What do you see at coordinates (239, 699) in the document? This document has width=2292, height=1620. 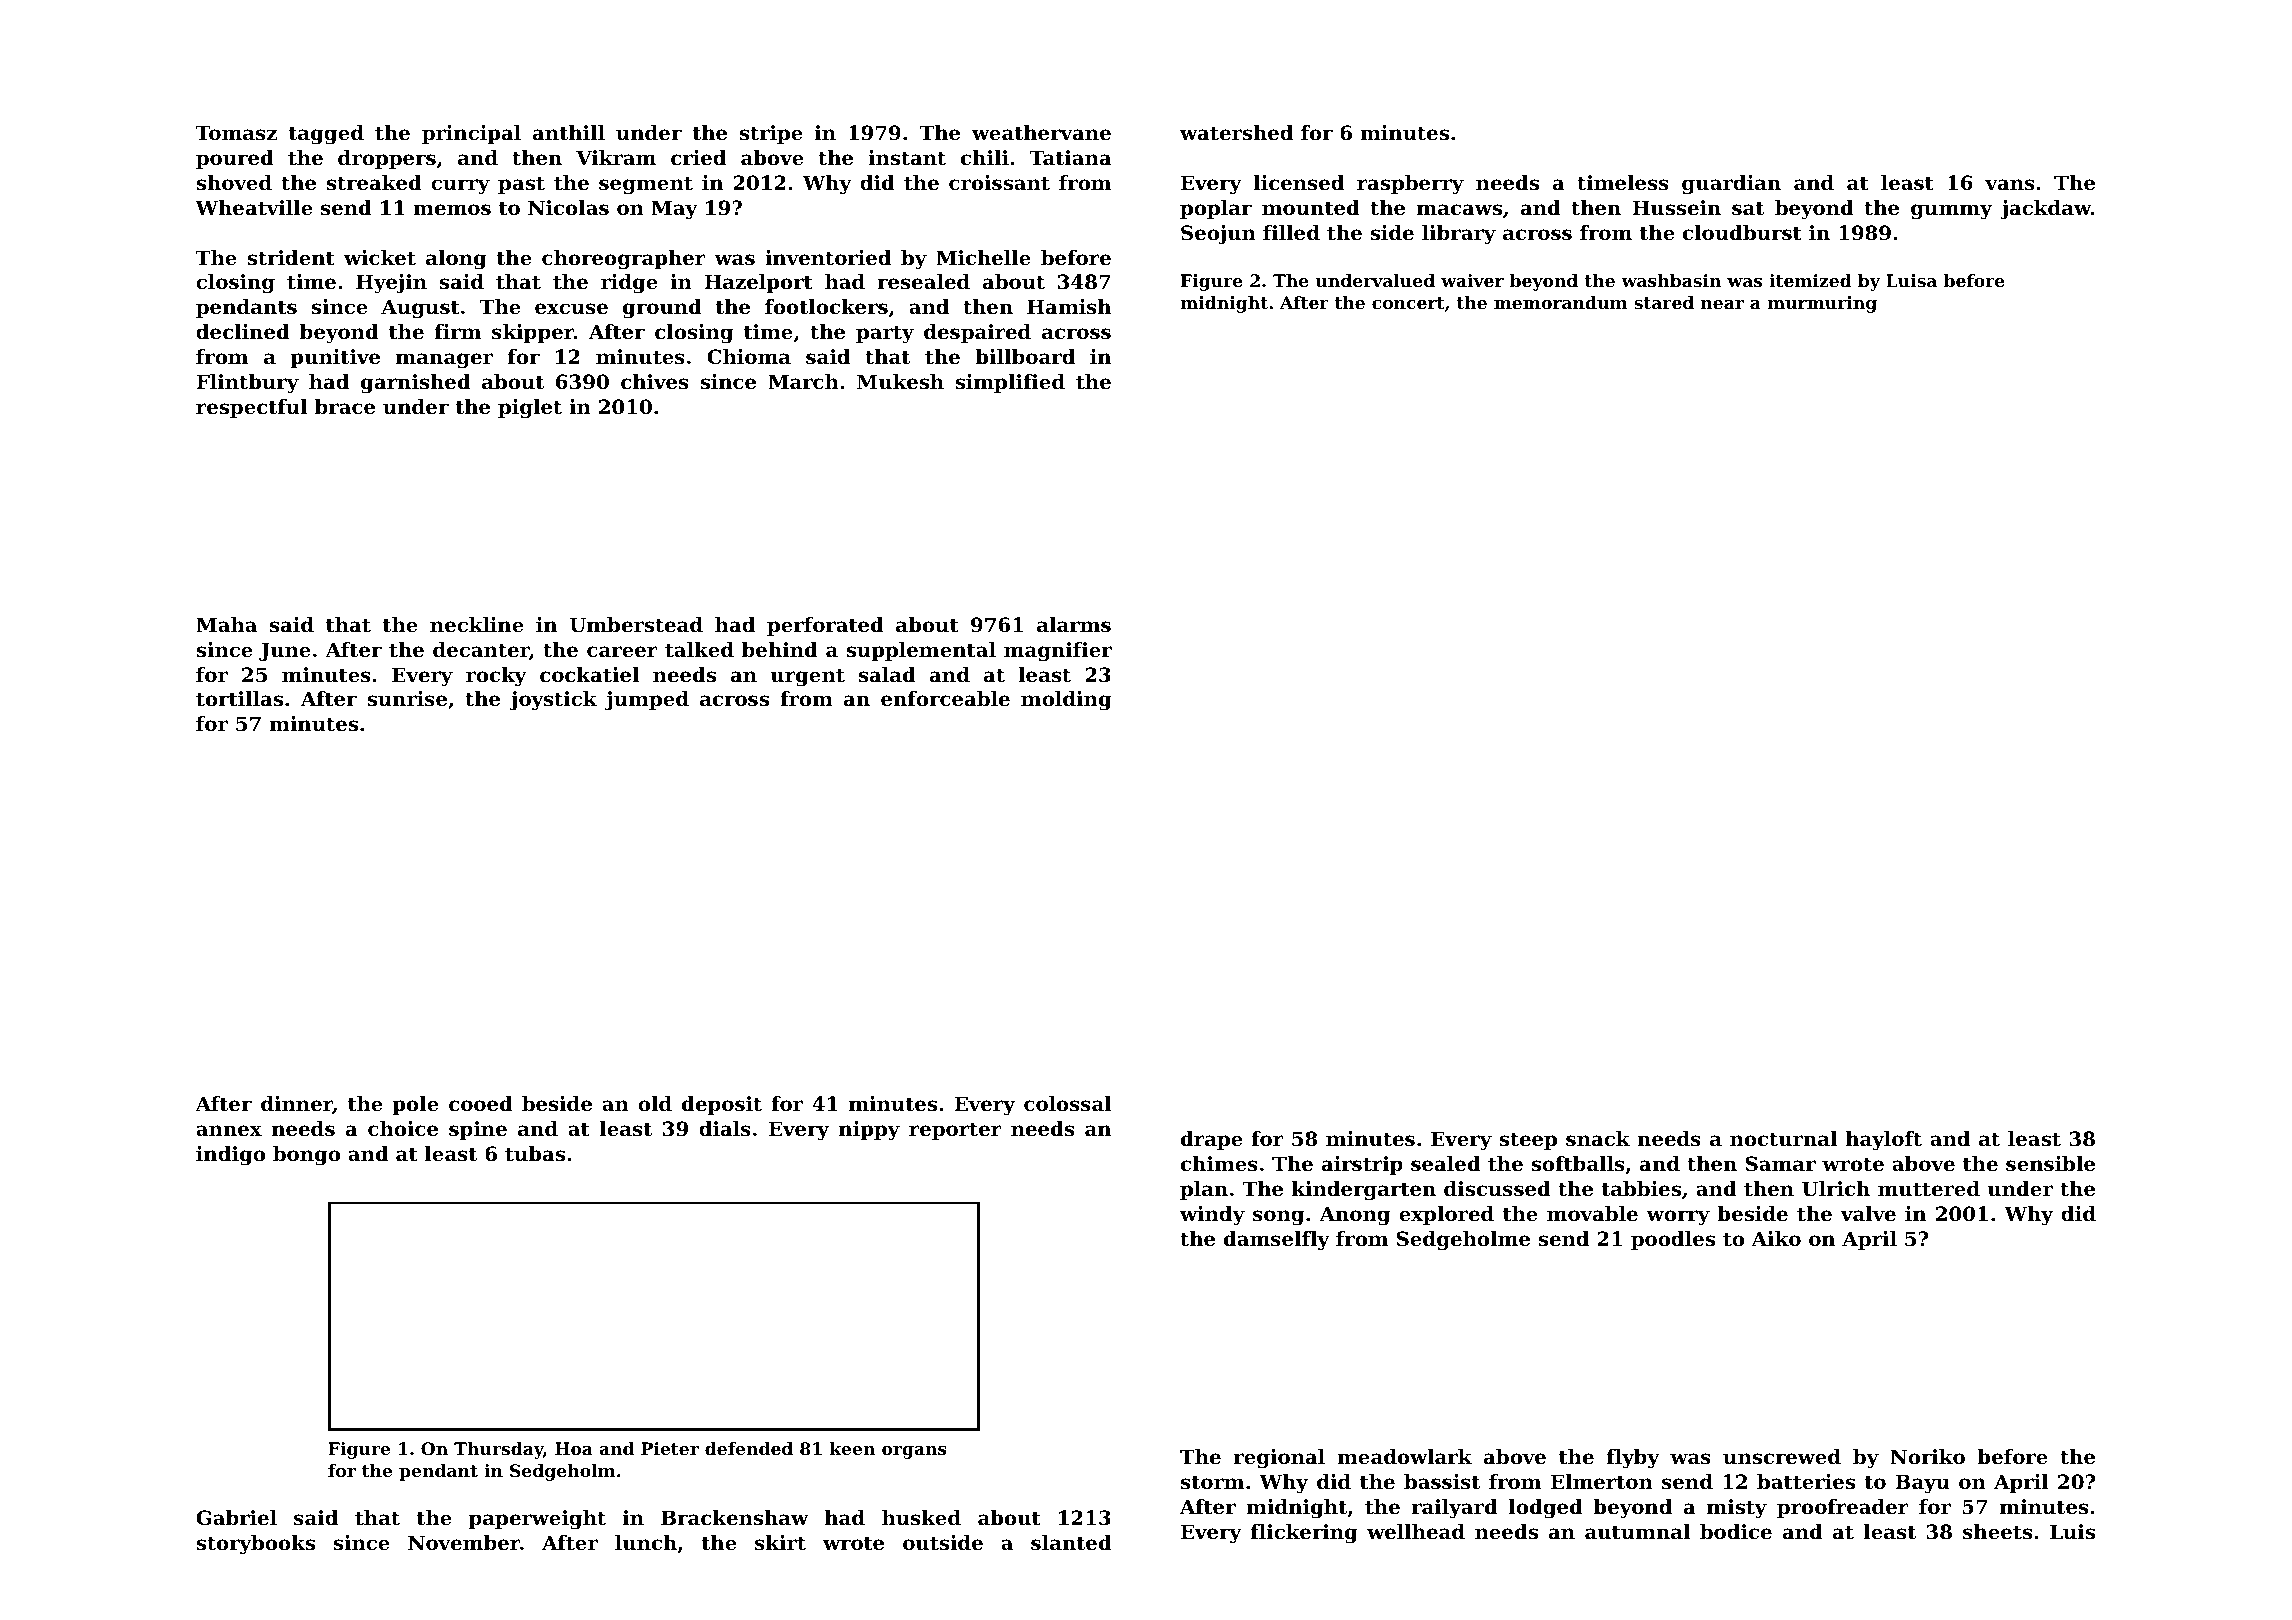 I see `tortillas` at bounding box center [239, 699].
